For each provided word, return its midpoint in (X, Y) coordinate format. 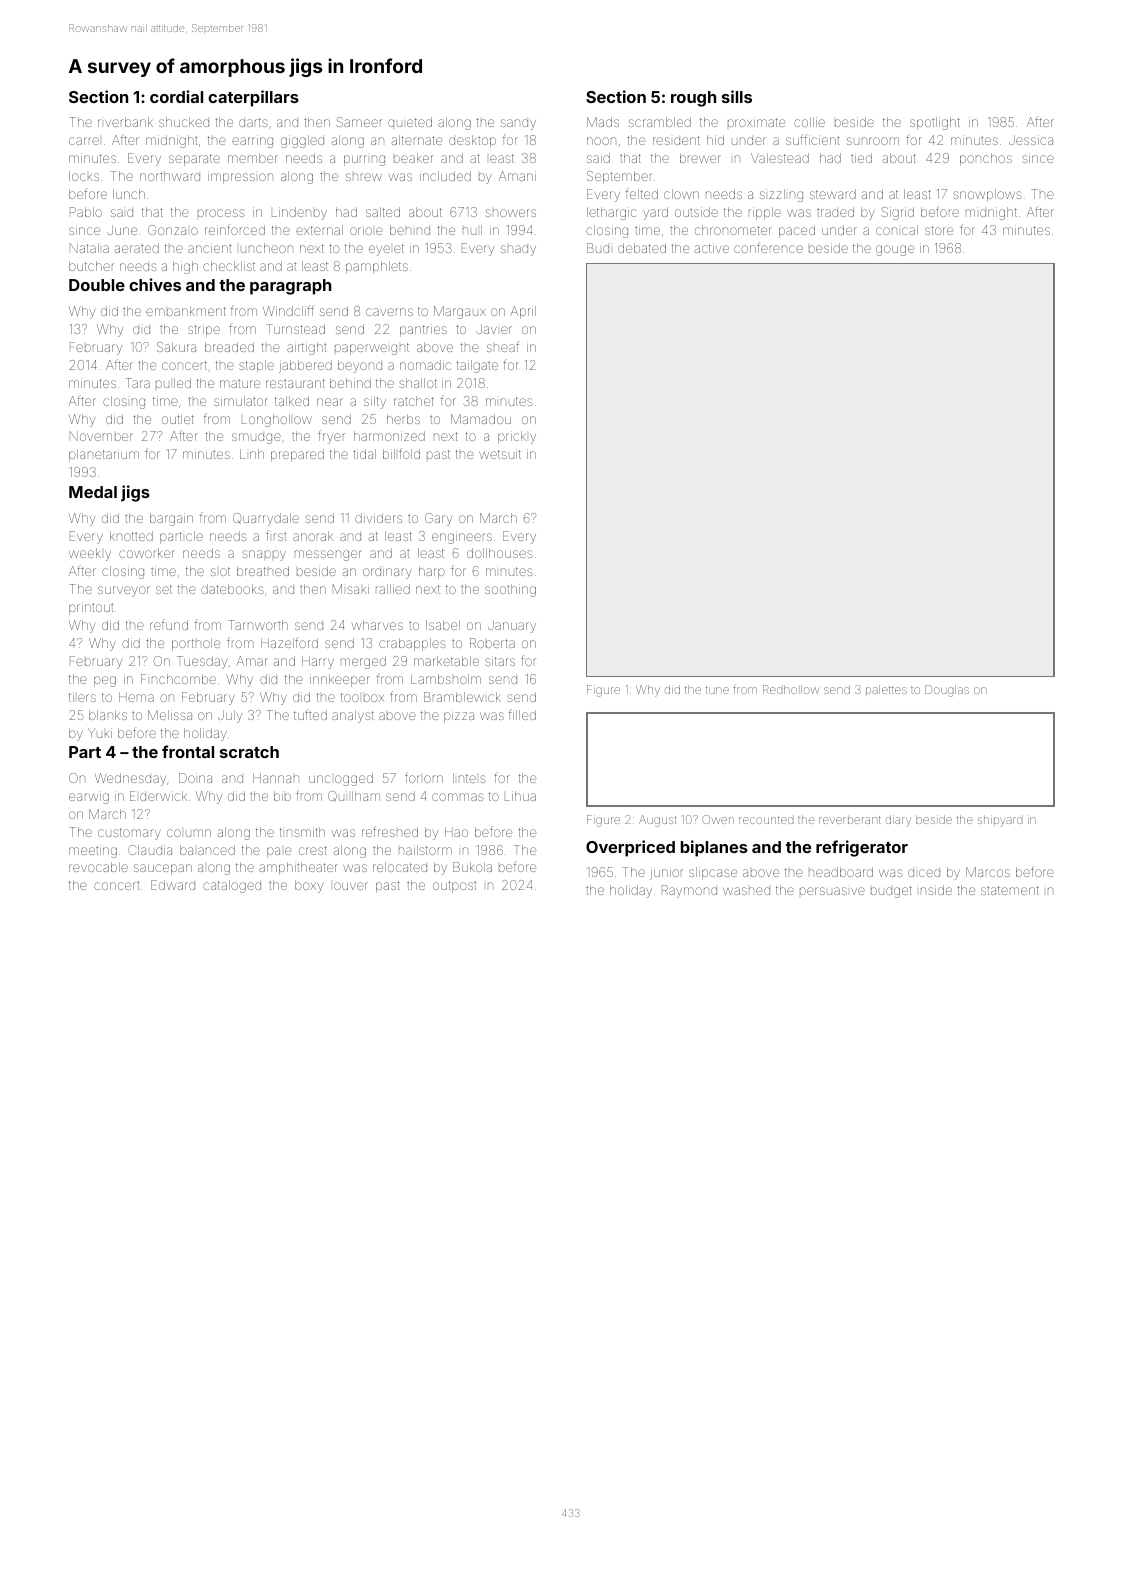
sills (737, 96)
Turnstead (295, 329)
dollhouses (500, 553)
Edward (173, 885)
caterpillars (253, 98)
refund (169, 624)
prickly (517, 437)
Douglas (947, 691)
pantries (423, 330)
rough (693, 99)
